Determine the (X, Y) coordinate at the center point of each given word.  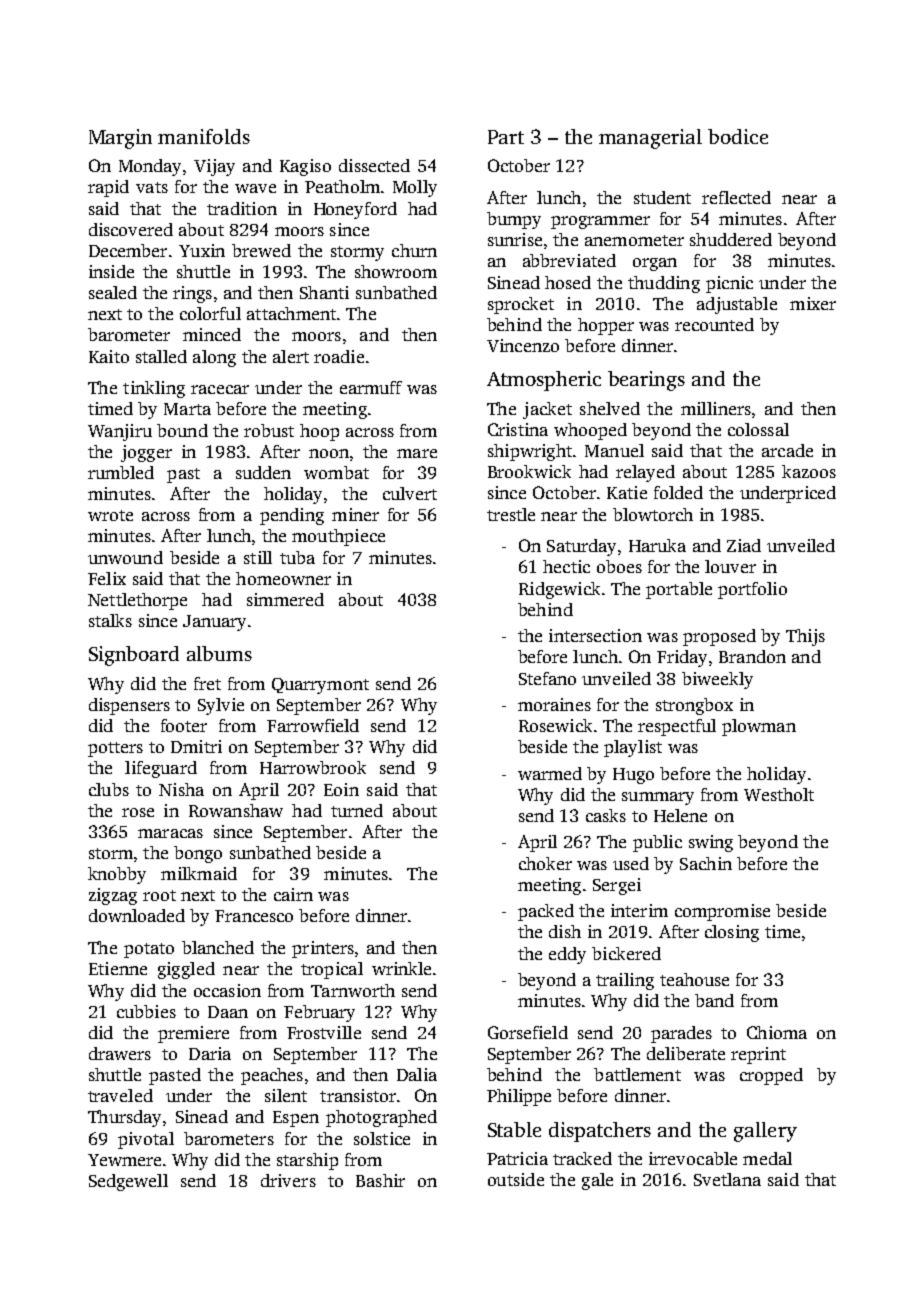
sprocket (521, 305)
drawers (120, 1053)
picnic (729, 284)
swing (711, 843)
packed (546, 912)
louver (730, 566)
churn (414, 250)
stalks (110, 620)
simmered (285, 599)
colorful (210, 313)
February (319, 1013)
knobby (117, 875)
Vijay (214, 167)
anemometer (634, 240)
